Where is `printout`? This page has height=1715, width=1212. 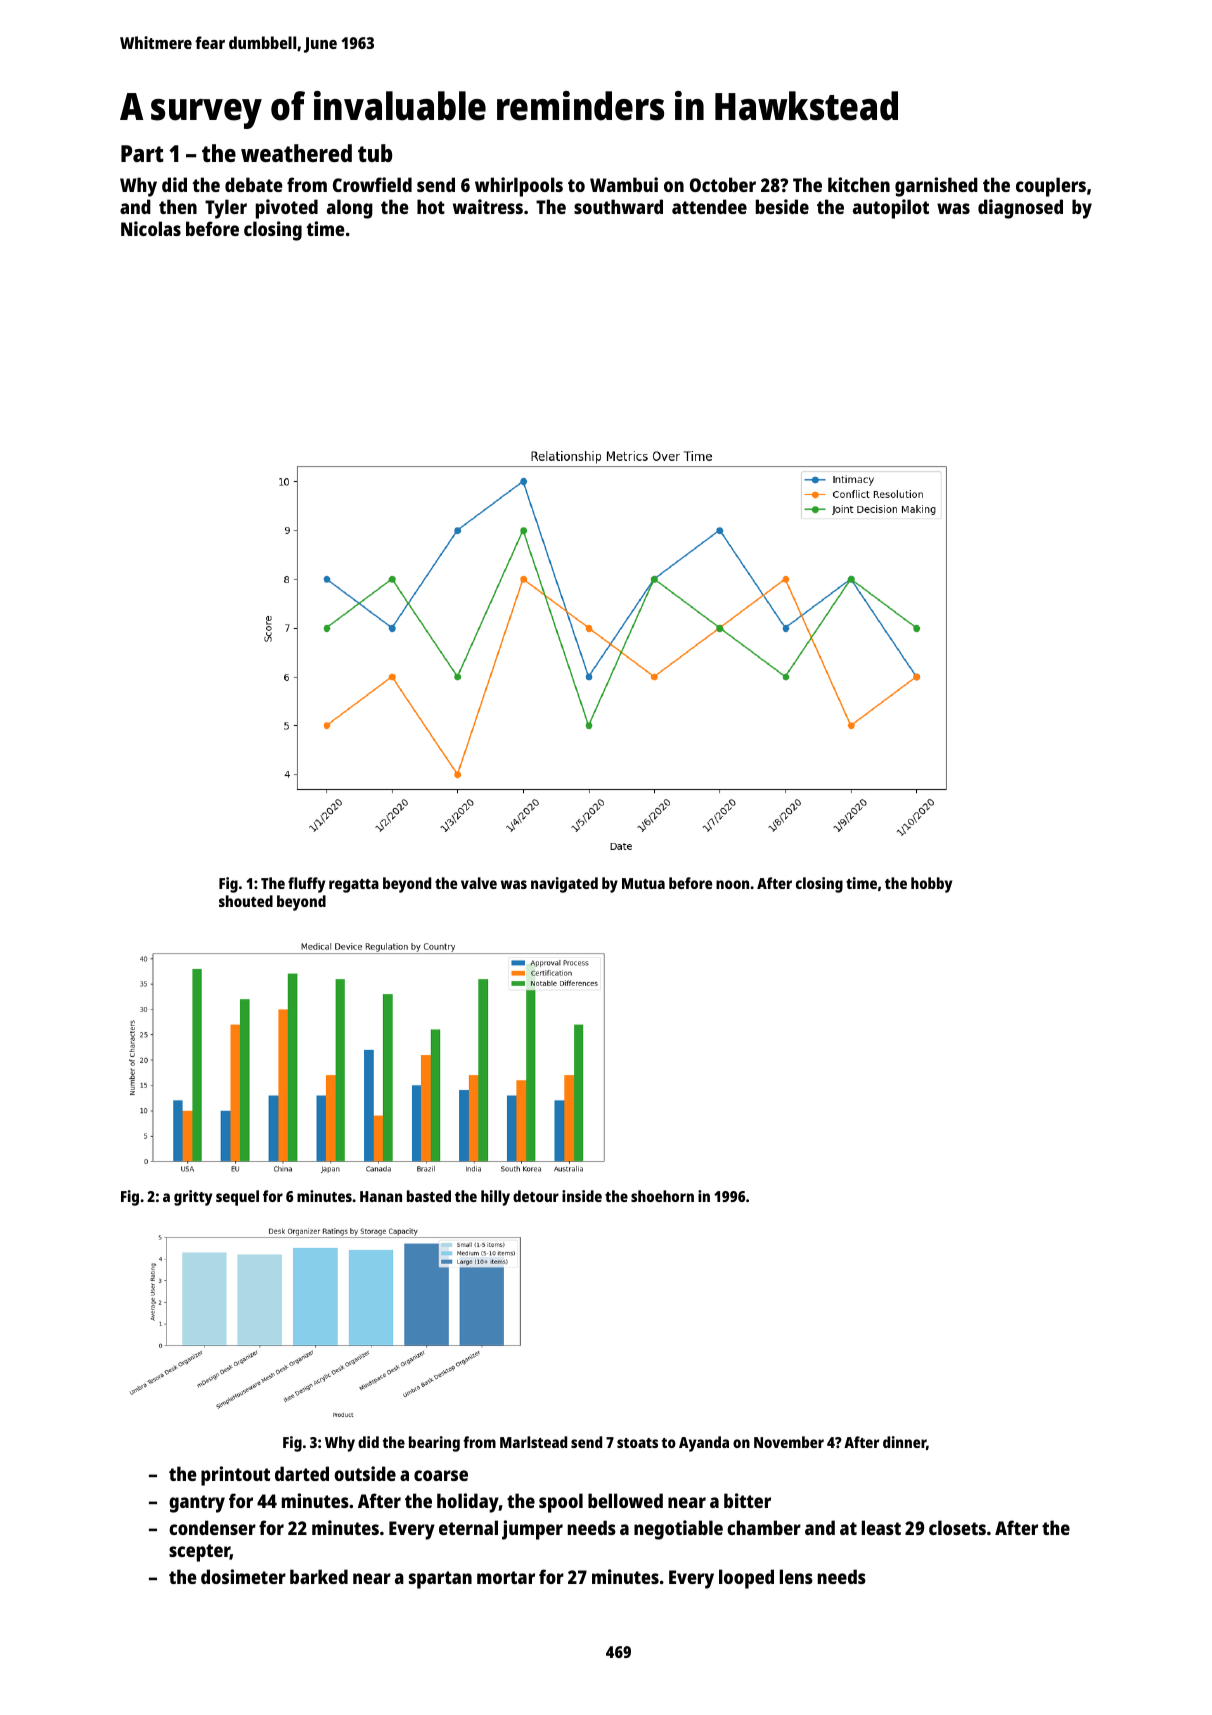 printout is located at coordinates (235, 1476).
